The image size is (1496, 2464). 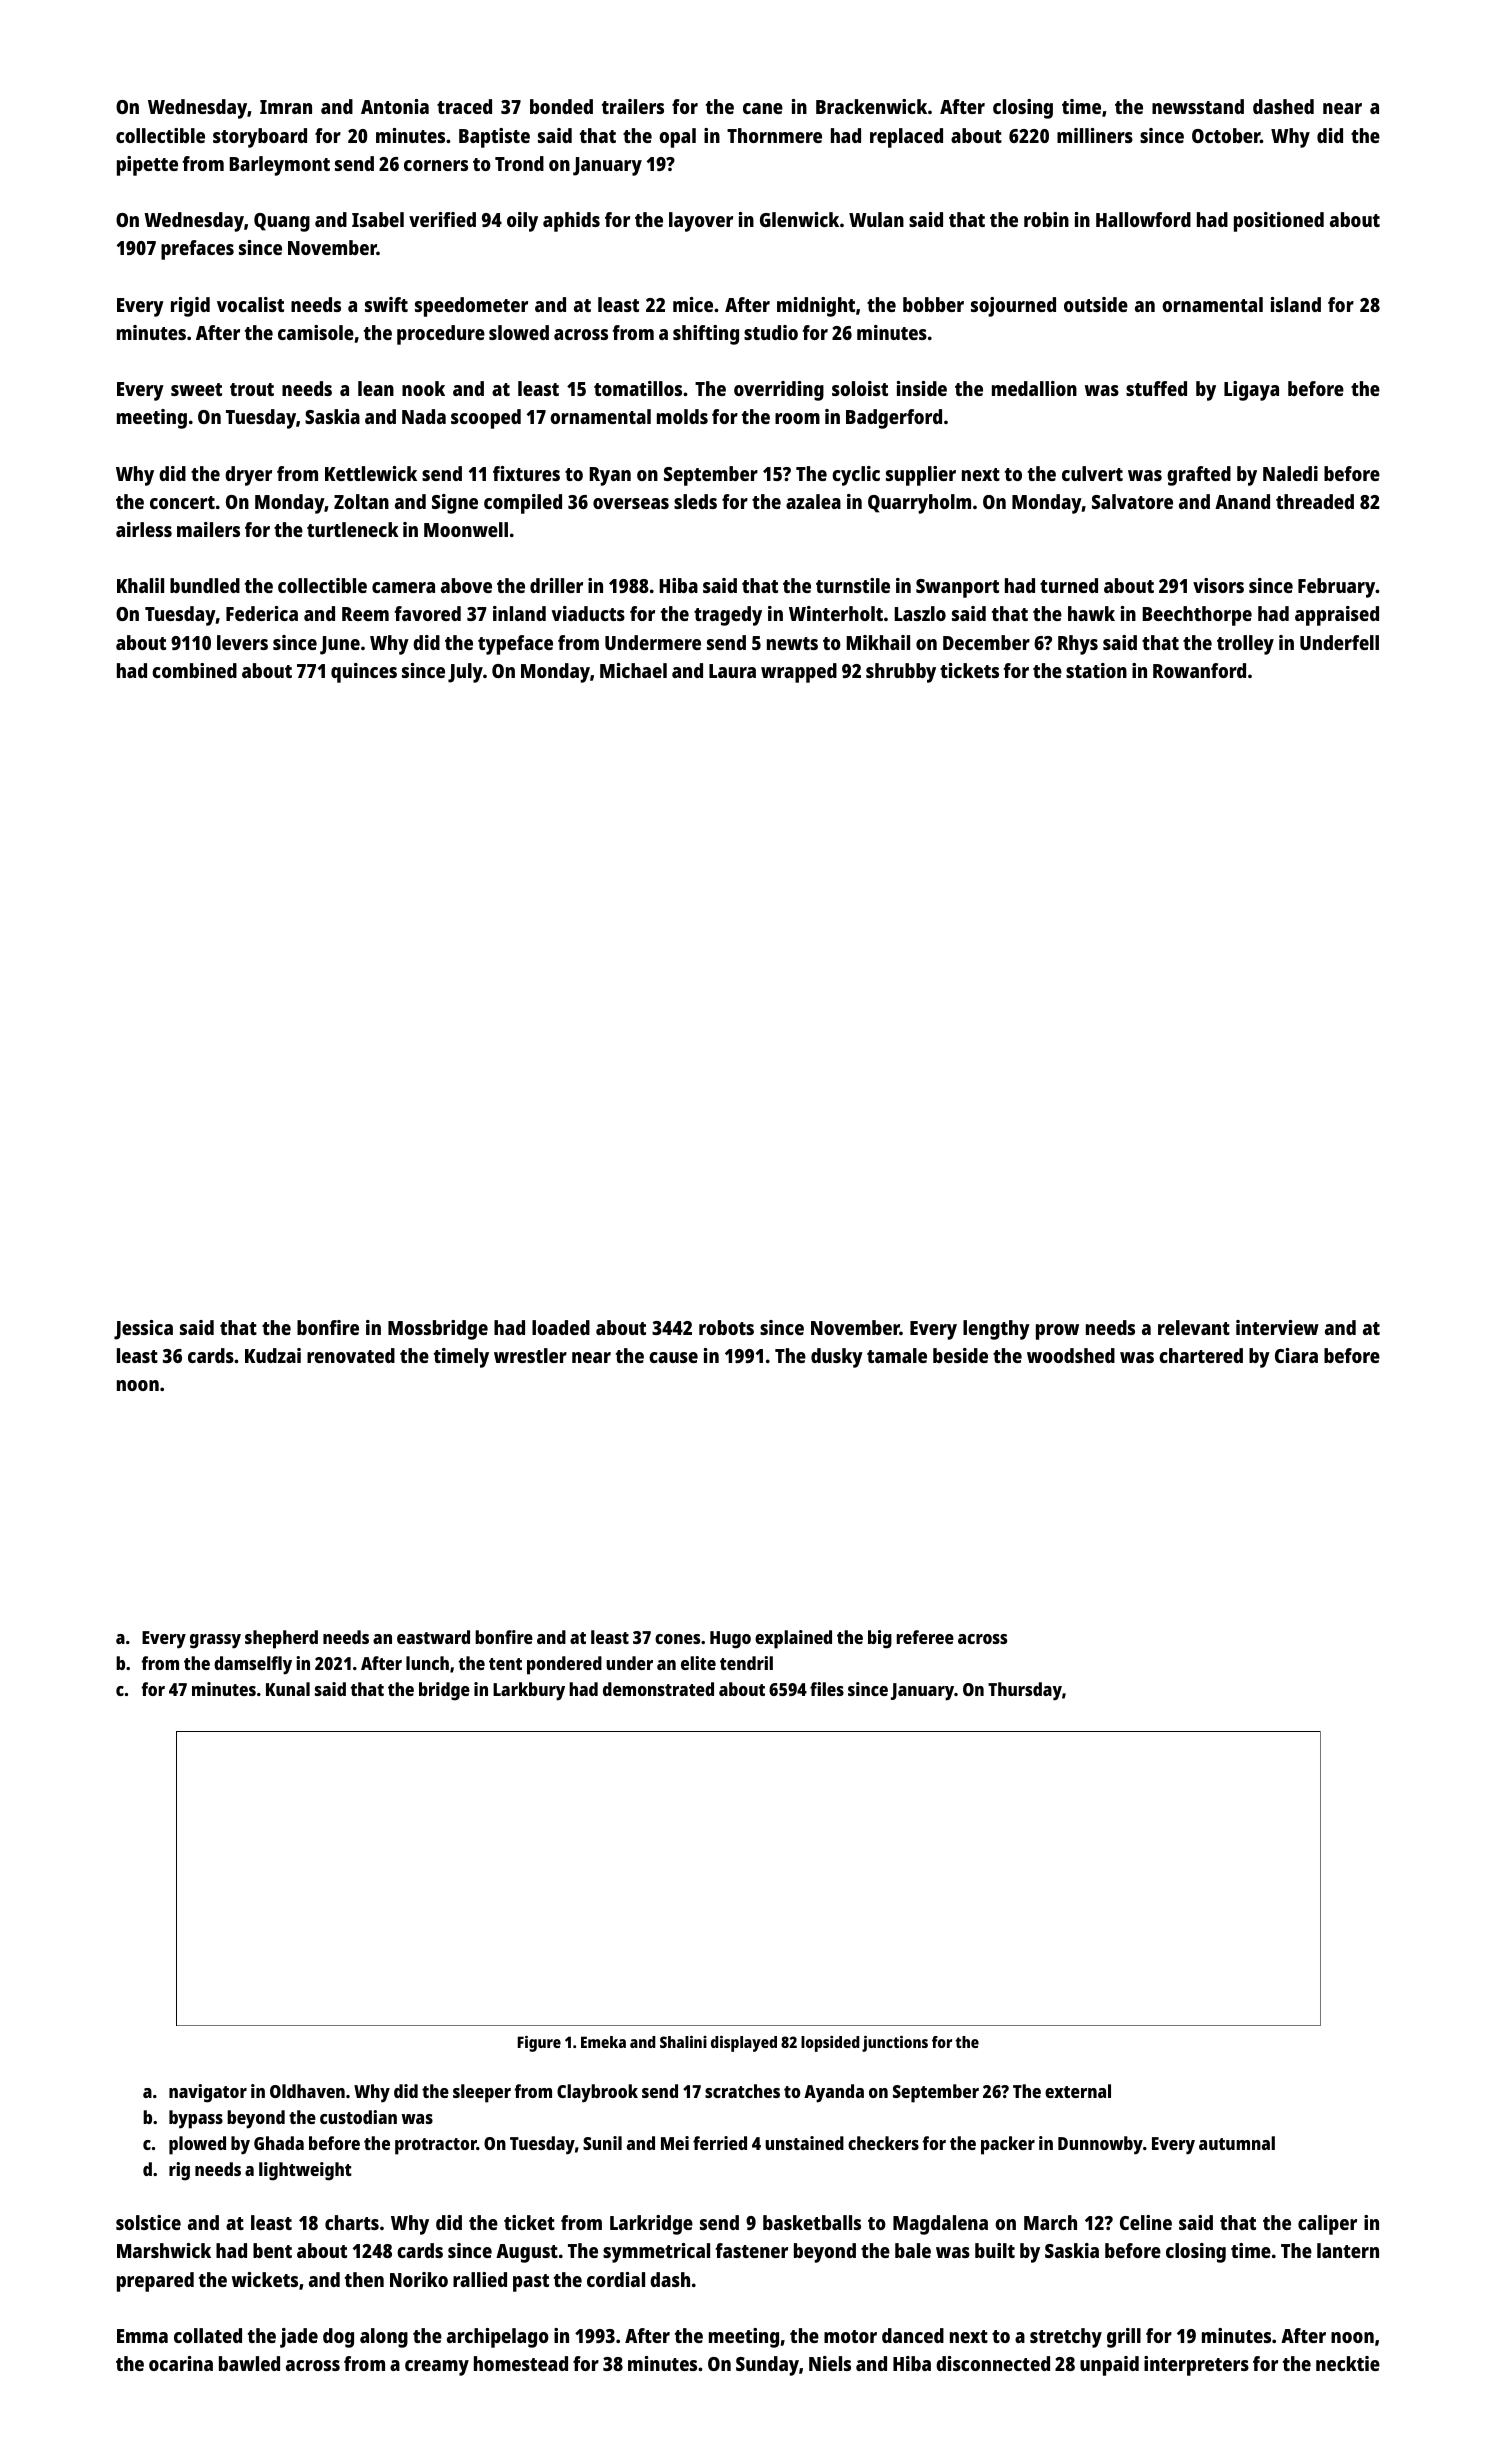 What do you see at coordinates (732, 671) in the screenshot?
I see `Laura` at bounding box center [732, 671].
